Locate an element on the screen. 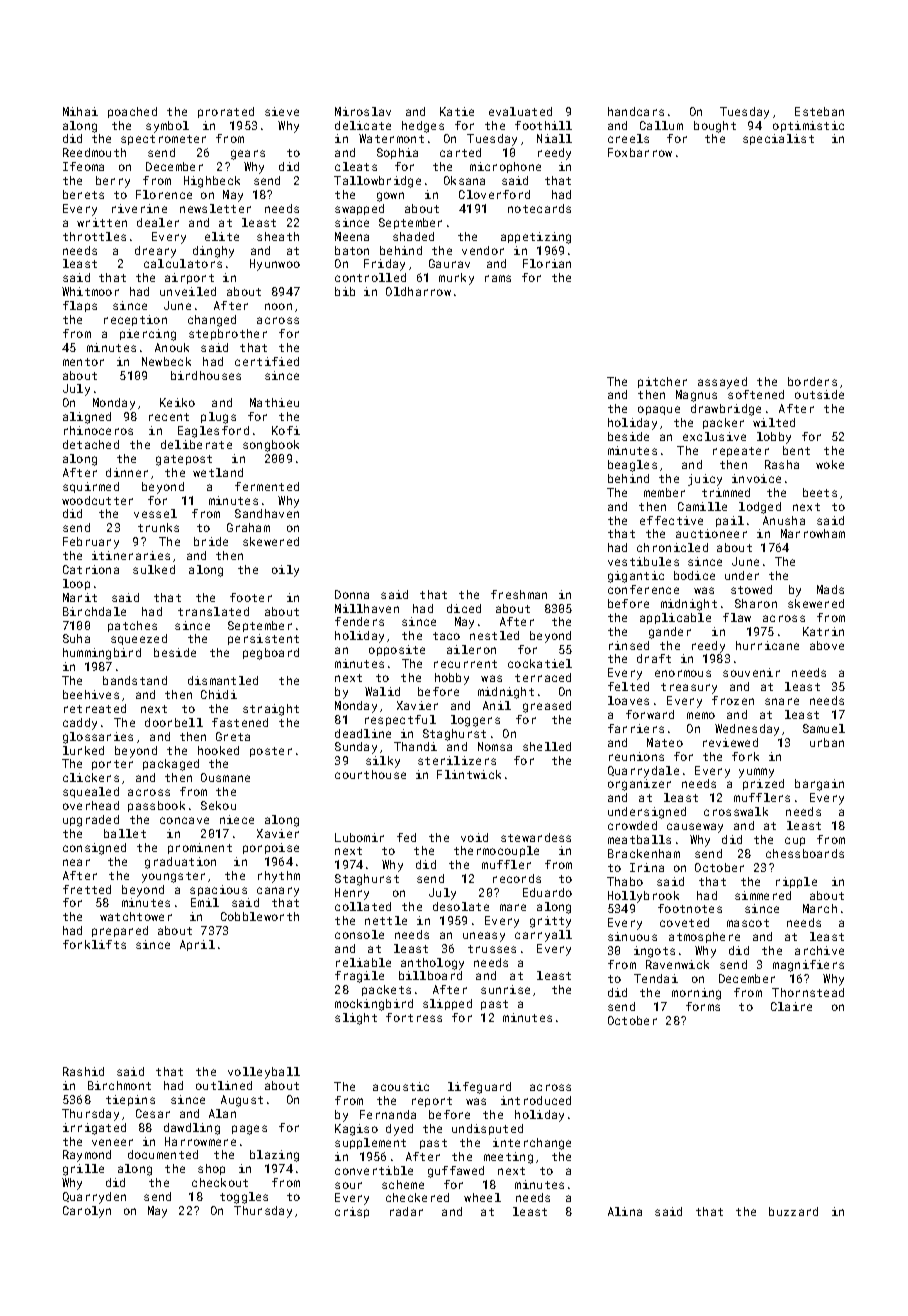  Carolyn is located at coordinates (87, 1212).
